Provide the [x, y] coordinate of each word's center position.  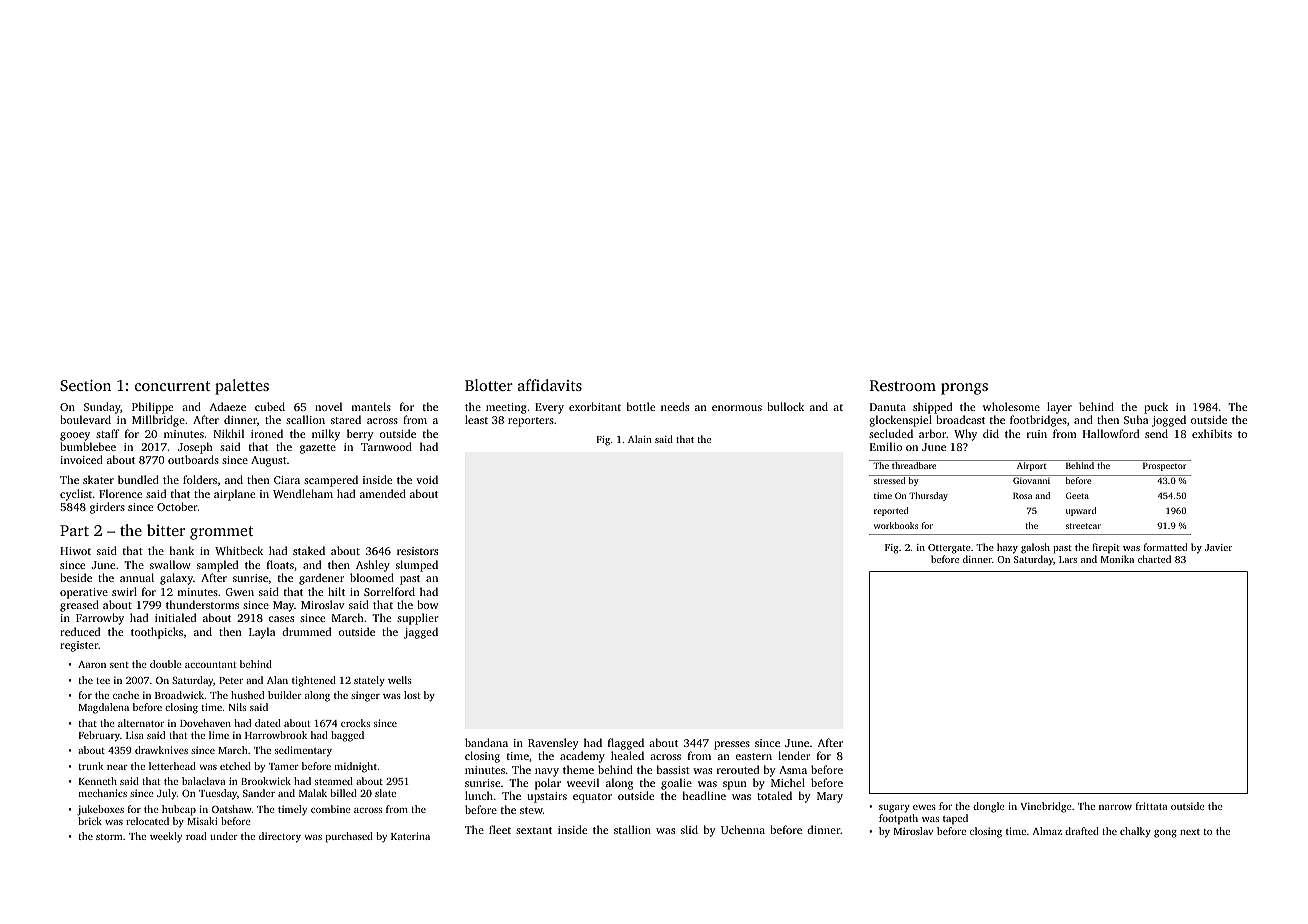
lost [412, 695]
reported [891, 511]
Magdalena [104, 708]
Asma [793, 770]
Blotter [489, 385]
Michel [788, 782]
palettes [242, 387]
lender [794, 755]
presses [732, 745]
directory [280, 837]
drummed [306, 631]
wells [400, 680]
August [269, 461]
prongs [964, 389]
